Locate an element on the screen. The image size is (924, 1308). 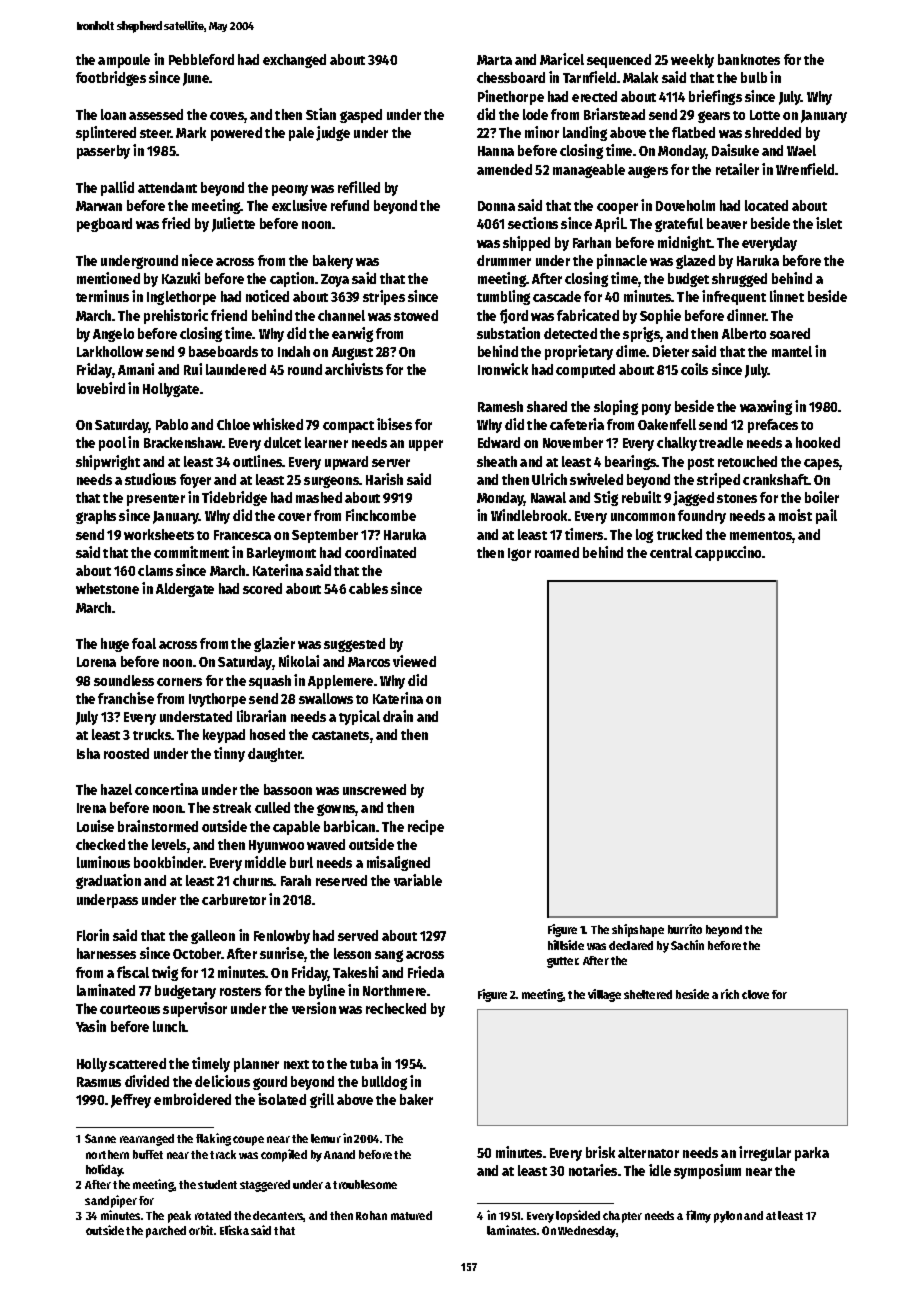
cappuccino is located at coordinates (729, 553).
